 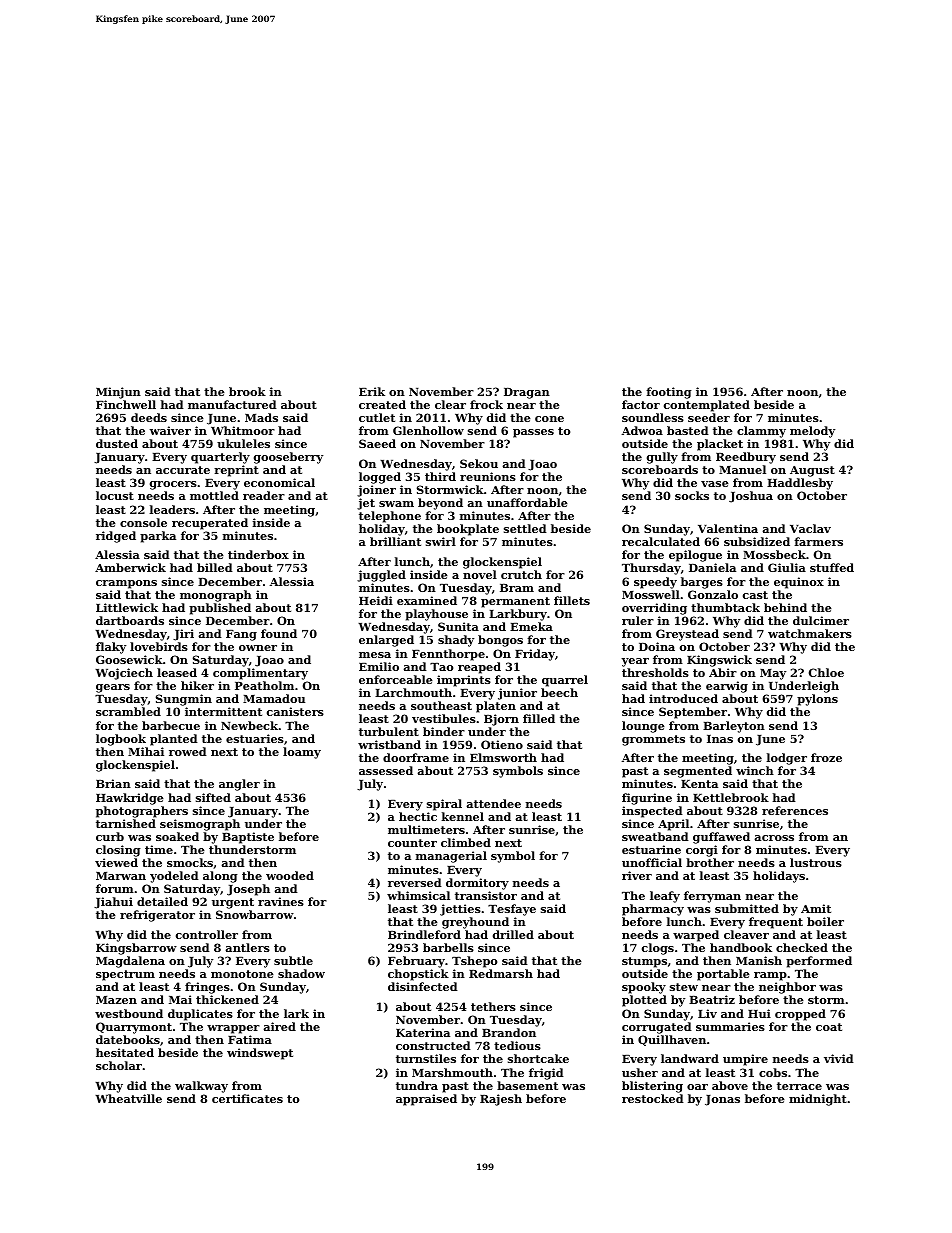 I want to click on gooseberry, so click(x=288, y=458).
